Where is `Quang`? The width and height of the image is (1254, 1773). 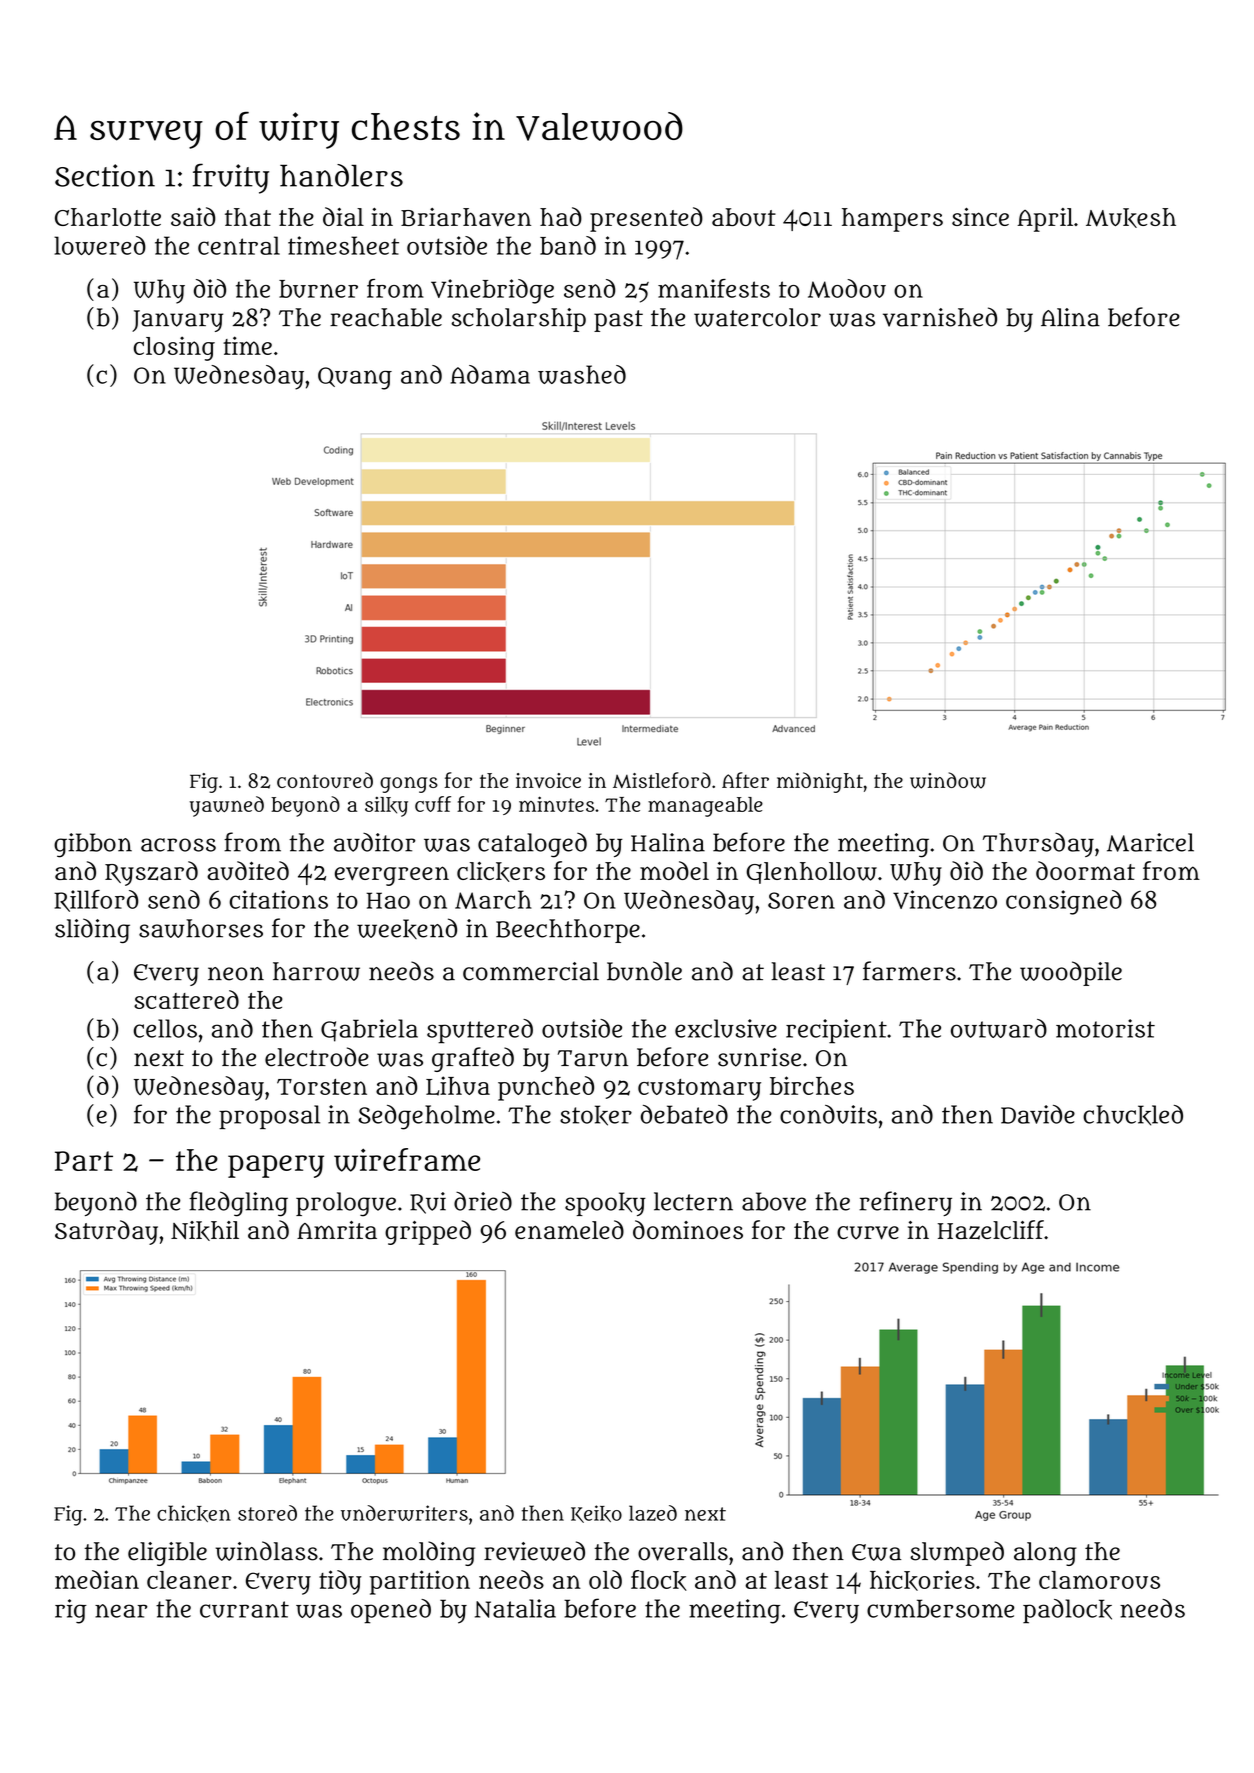 Quang is located at coordinates (355, 378).
